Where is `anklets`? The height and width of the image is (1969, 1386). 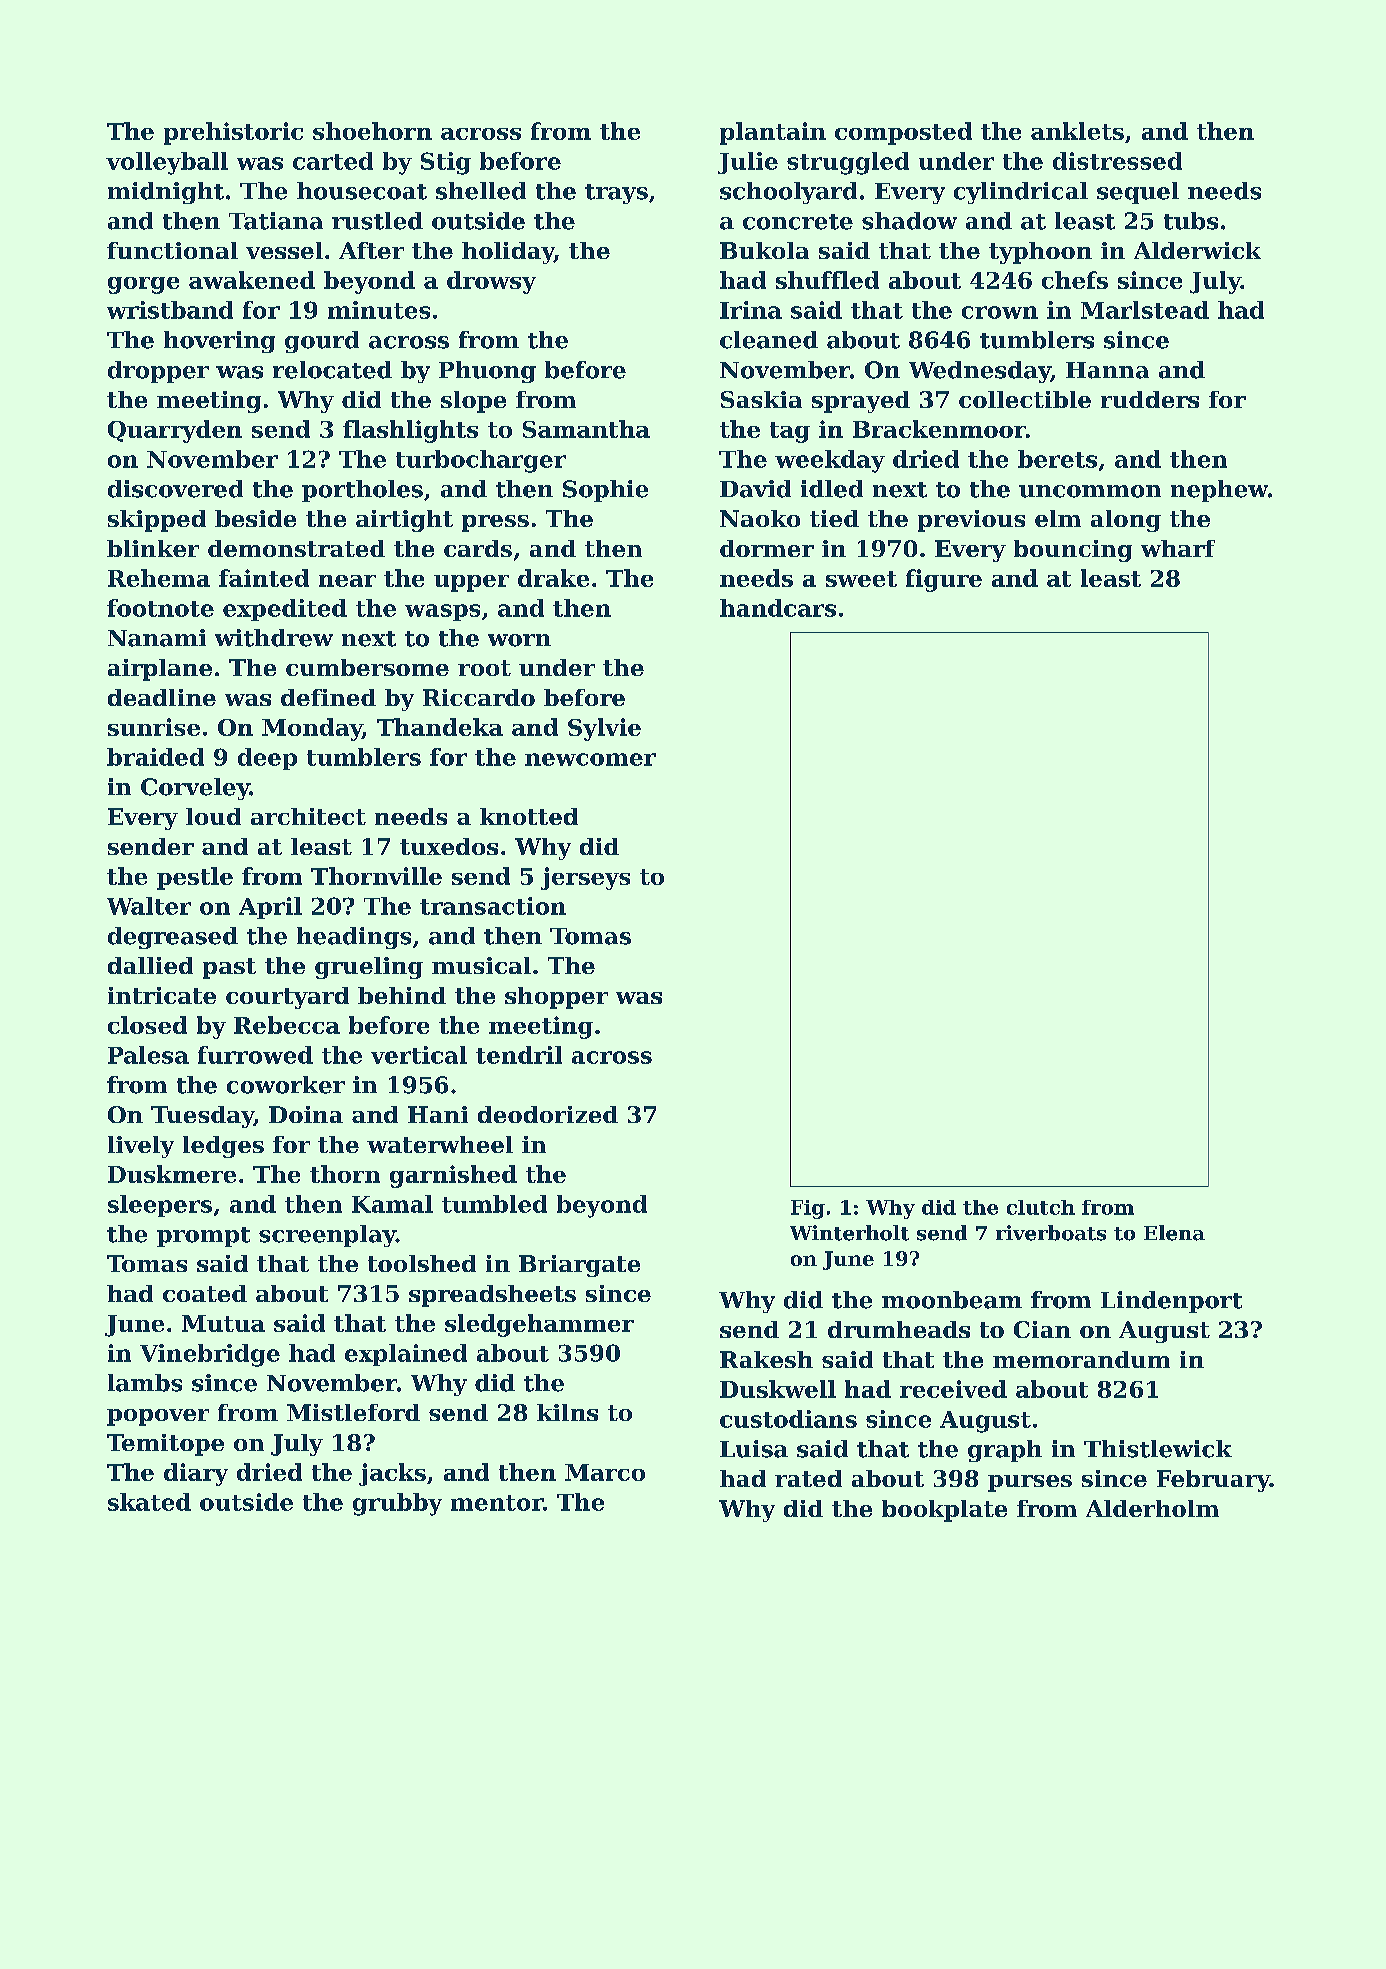
anklets is located at coordinates (1077, 131).
